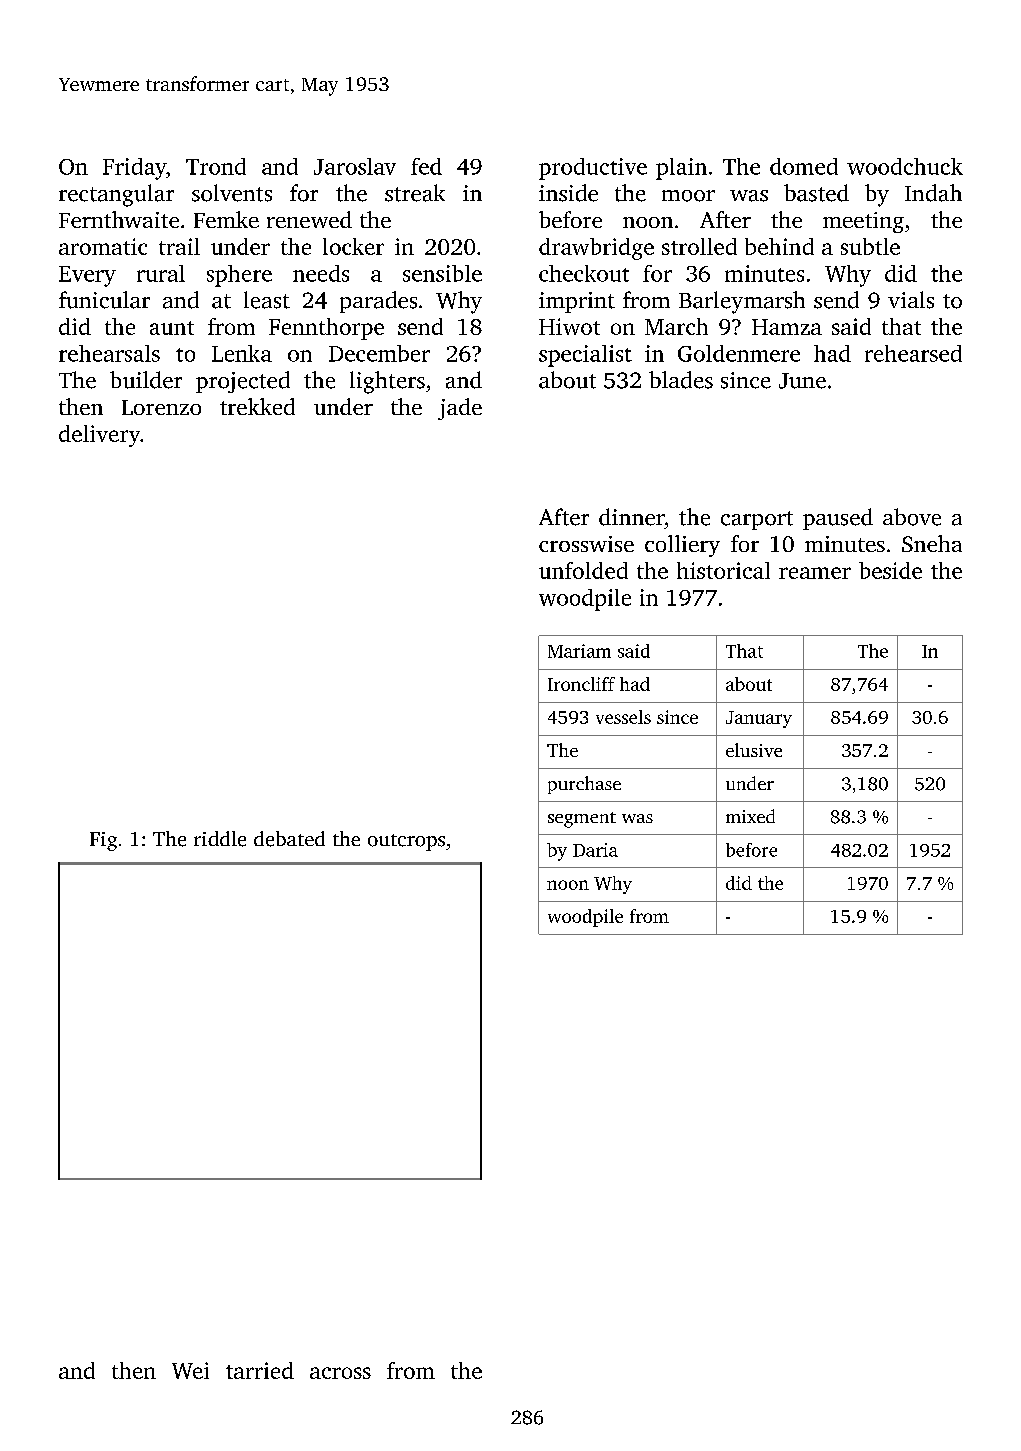  What do you see at coordinates (260, 1370) in the screenshot?
I see `tarried` at bounding box center [260, 1370].
